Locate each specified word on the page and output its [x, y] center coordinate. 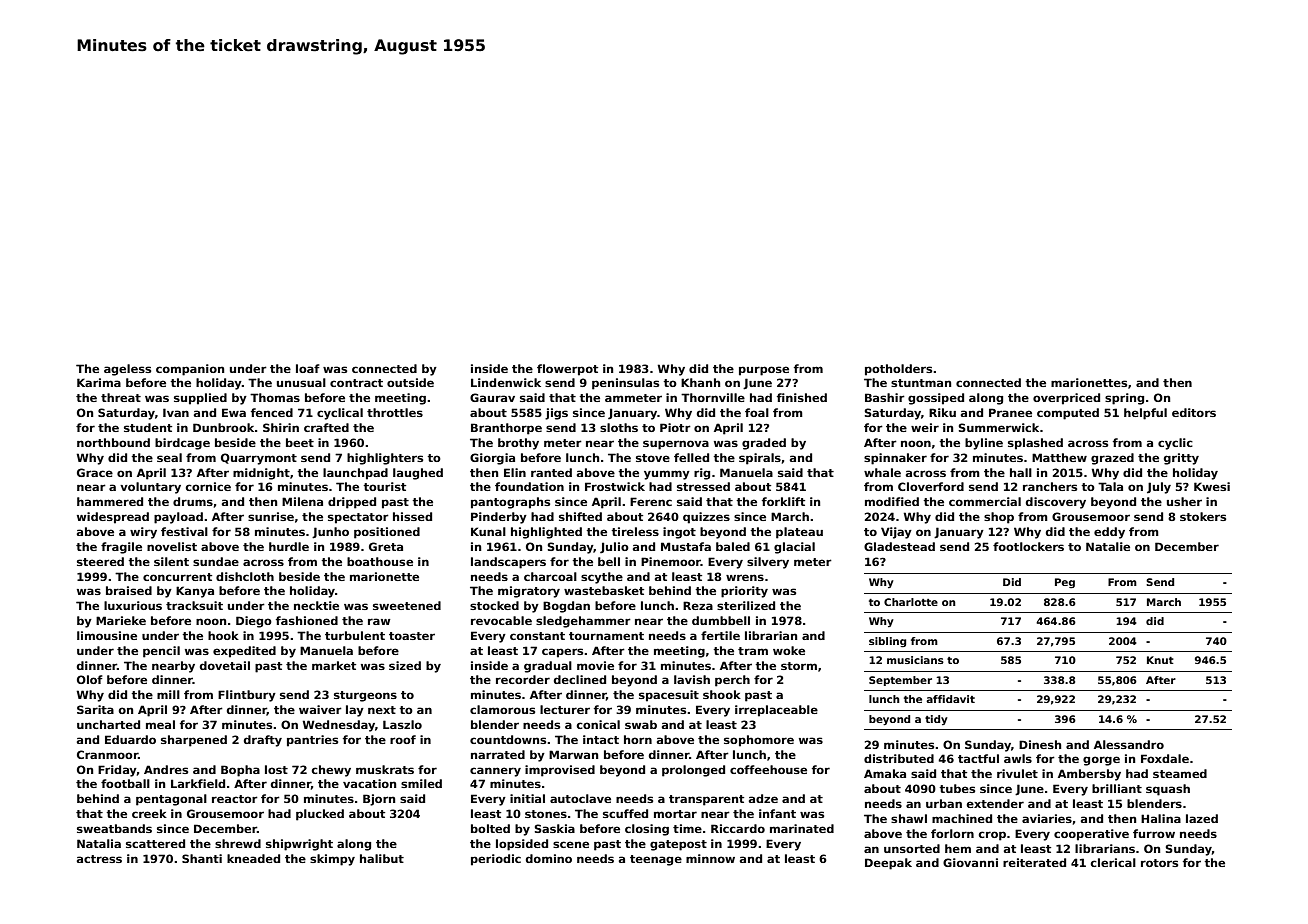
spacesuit [669, 696]
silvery [768, 563]
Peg [1065, 583]
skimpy [332, 860]
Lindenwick [506, 382]
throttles [395, 412]
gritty [1181, 459]
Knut [1160, 660]
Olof [90, 679]
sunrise [271, 516]
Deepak [888, 864]
